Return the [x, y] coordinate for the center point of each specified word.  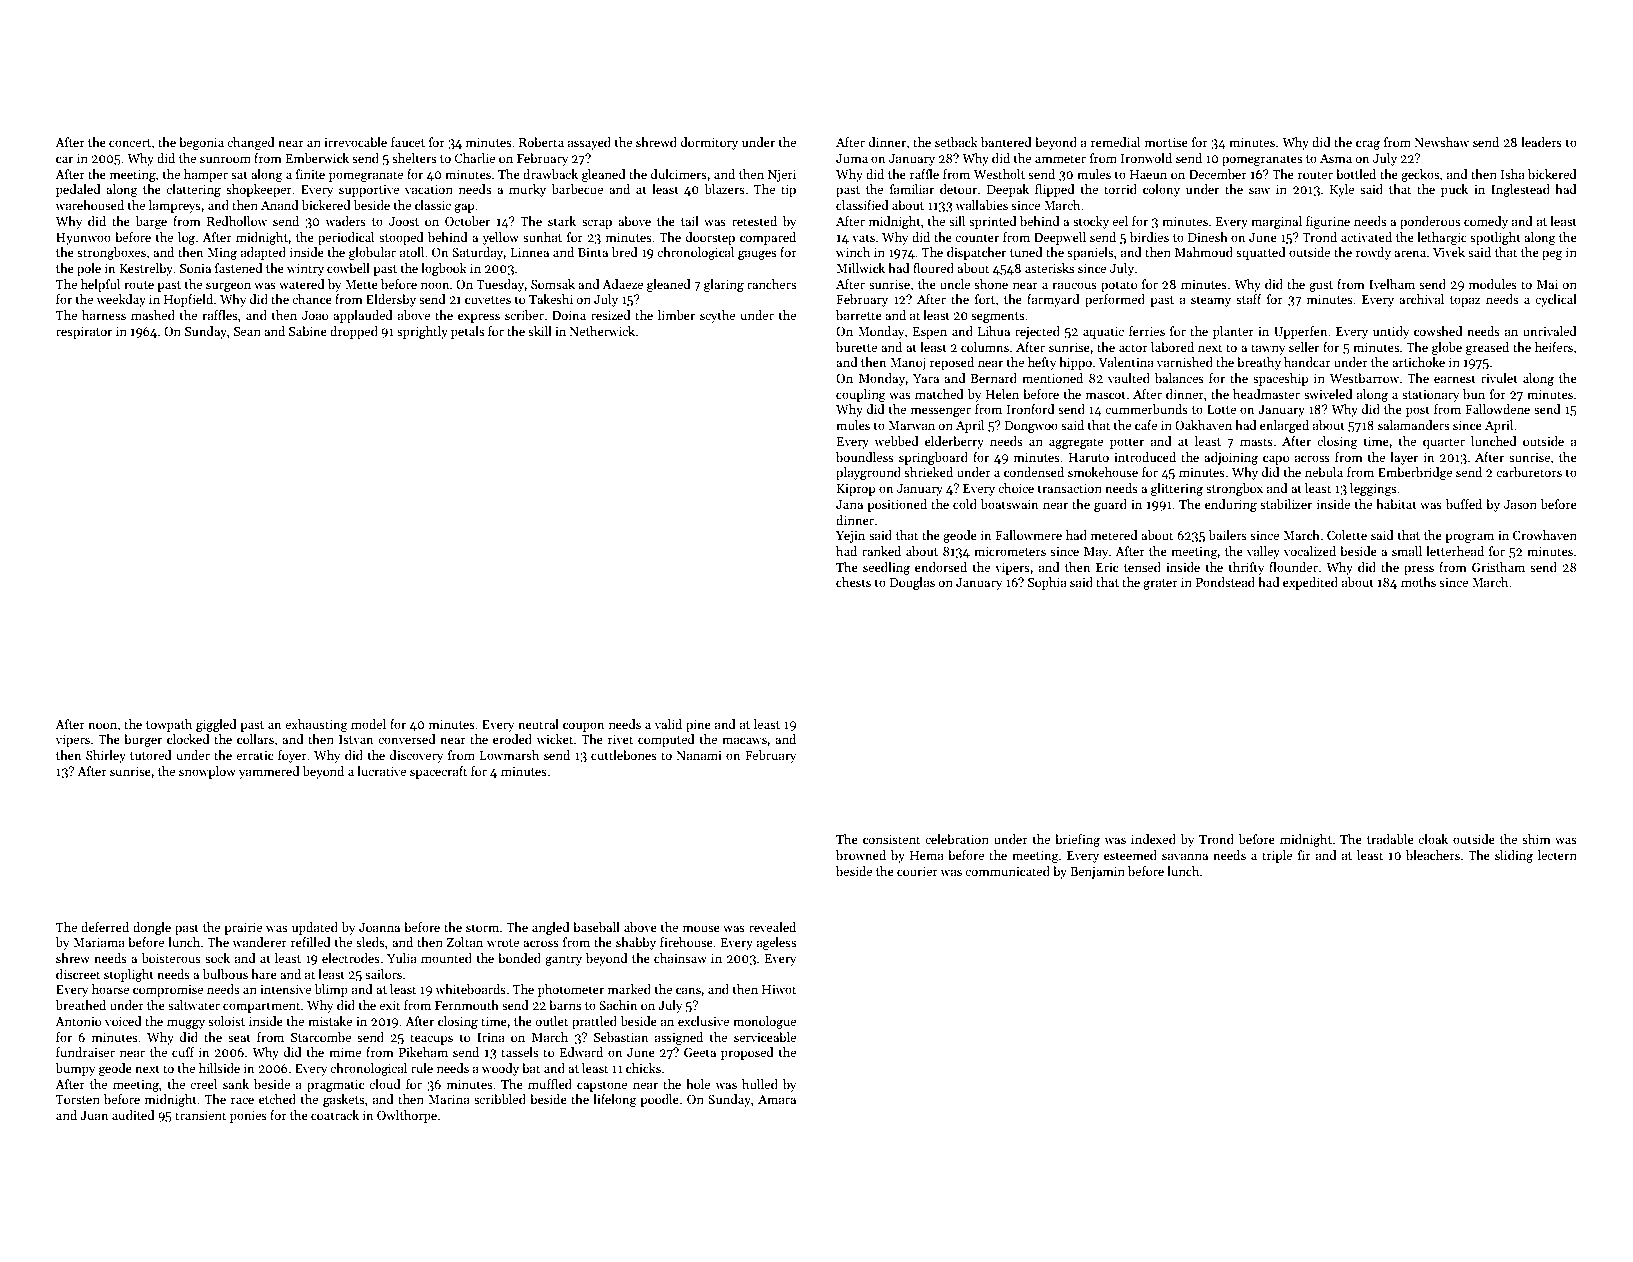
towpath [169, 725]
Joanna [379, 927]
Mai [1547, 284]
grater [1160, 584]
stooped [401, 238]
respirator [84, 333]
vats [863, 238]
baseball [596, 927]
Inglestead [1520, 190]
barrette [859, 315]
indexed [1153, 839]
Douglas [912, 583]
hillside [219, 1068]
